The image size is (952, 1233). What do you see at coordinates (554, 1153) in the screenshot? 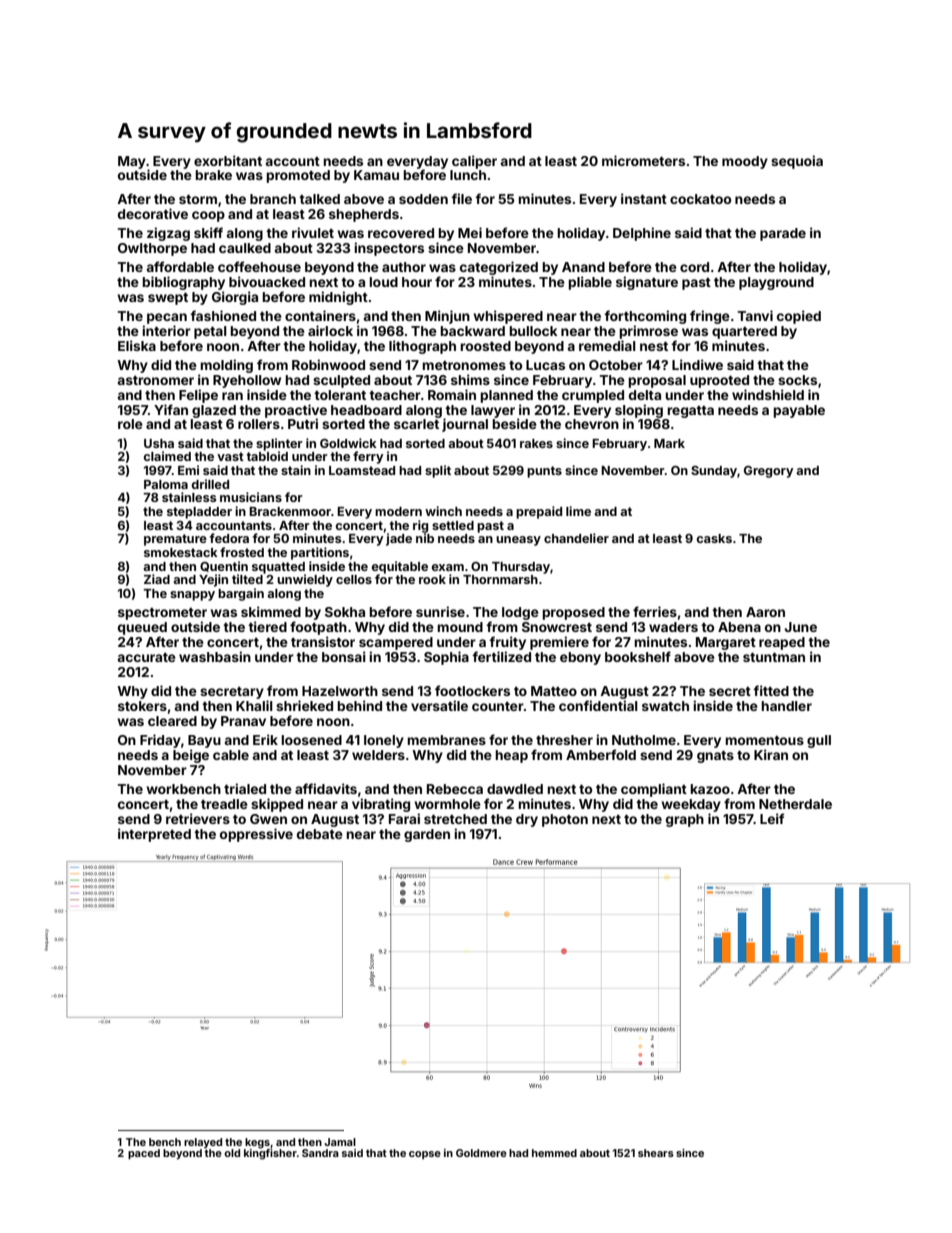
I see `hemmed` at bounding box center [554, 1153].
